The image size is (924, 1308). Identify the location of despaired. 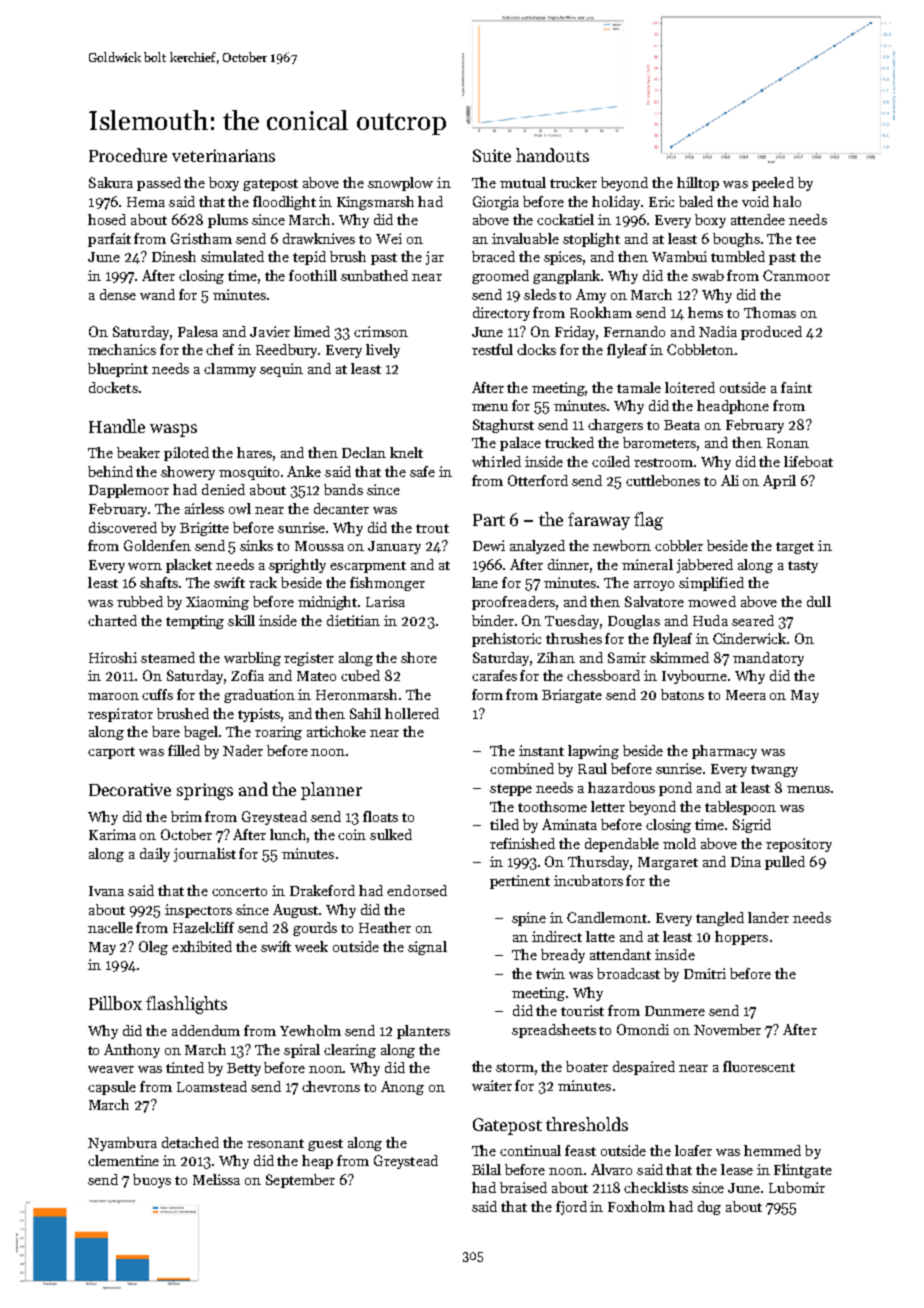
(644, 1068).
